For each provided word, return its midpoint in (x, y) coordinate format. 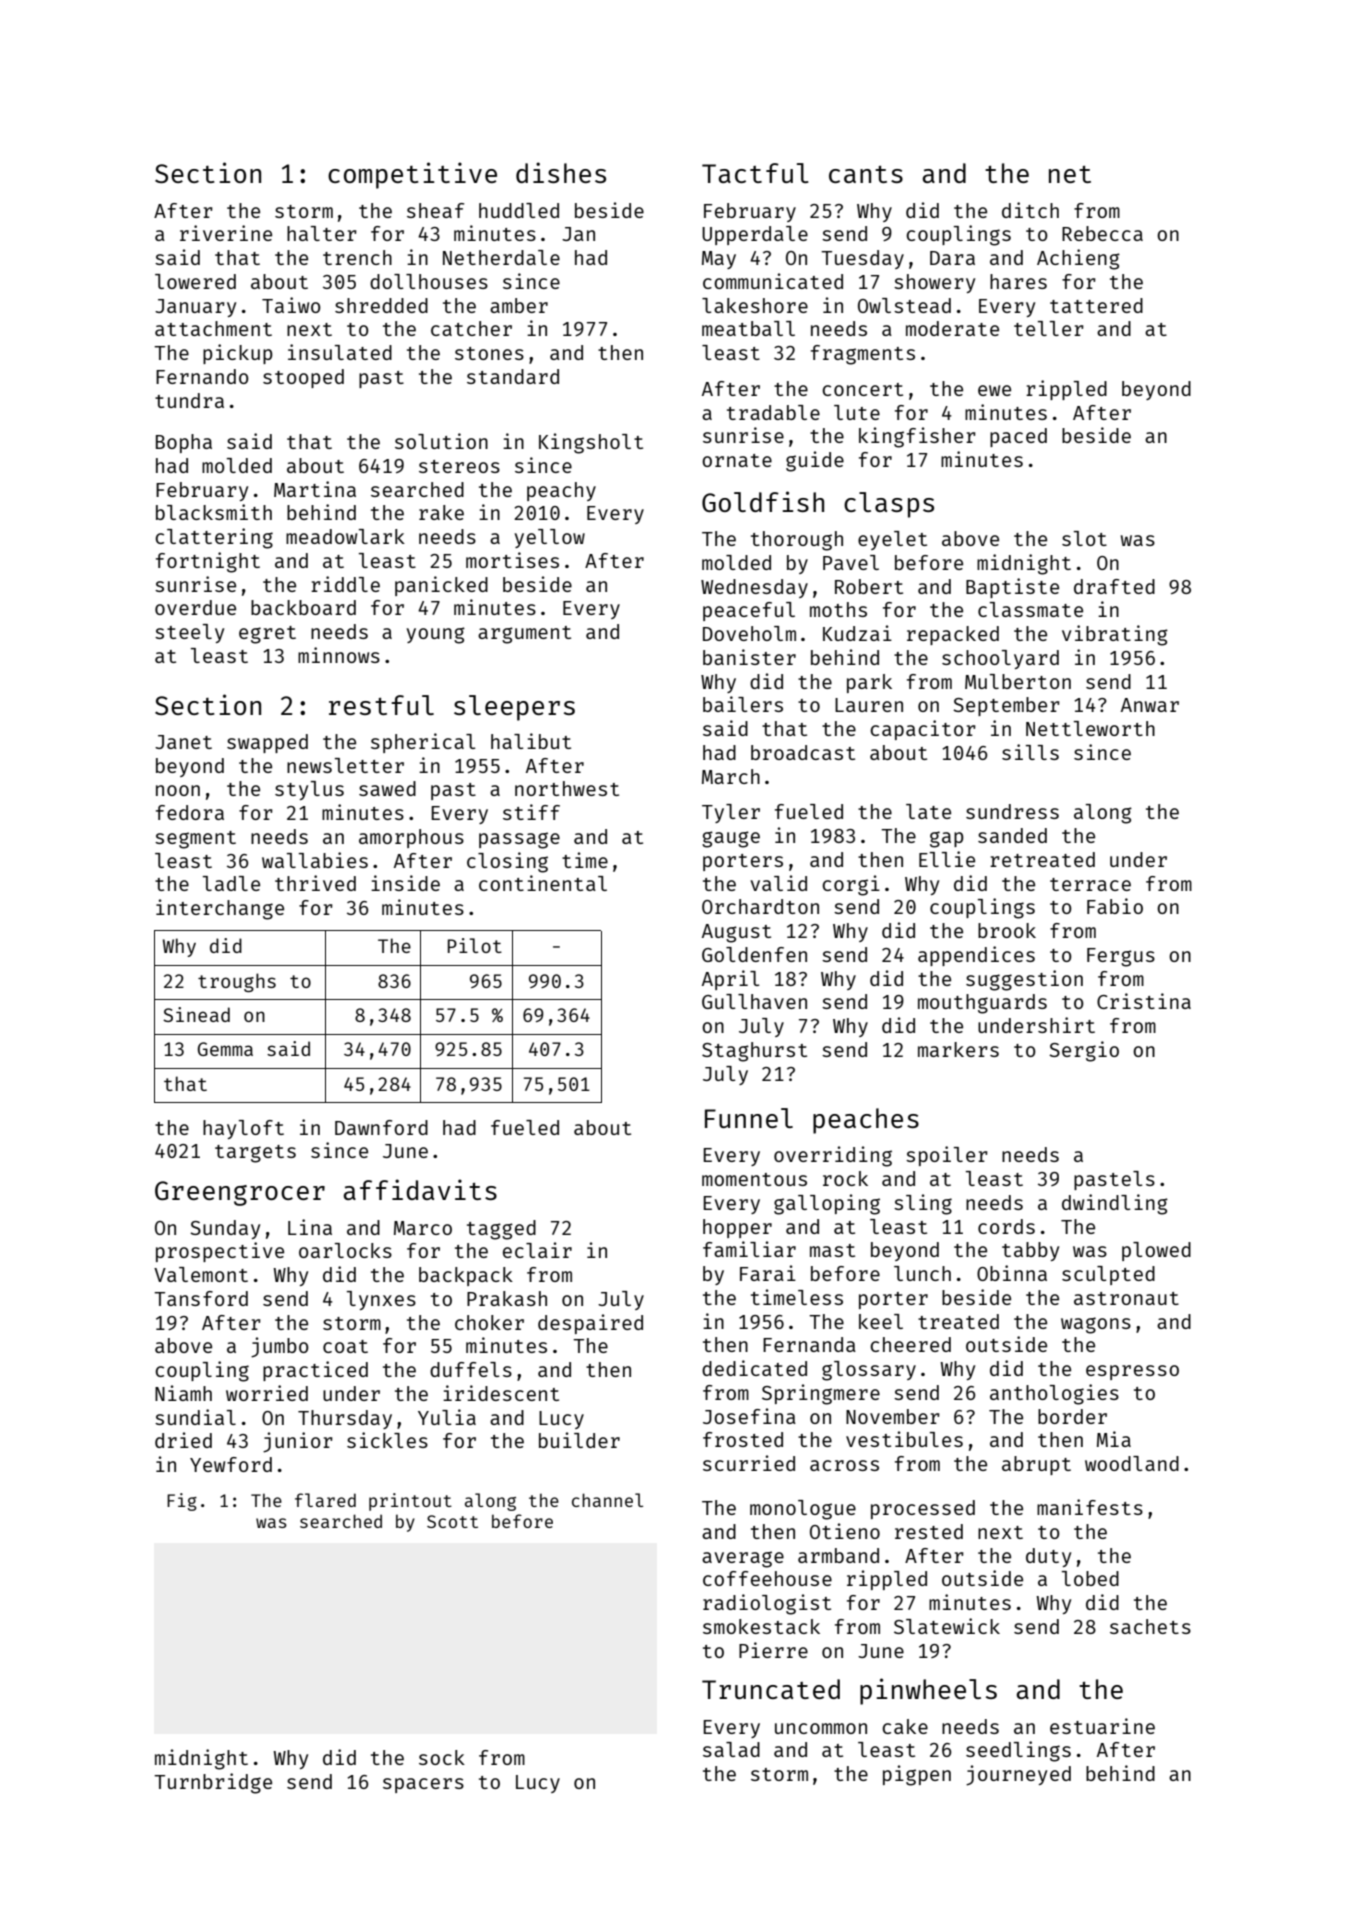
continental (543, 883)
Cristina (1144, 1001)
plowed (1156, 1251)
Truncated (771, 1689)
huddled (519, 210)
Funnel (749, 1118)
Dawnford (381, 1127)
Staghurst (754, 1052)
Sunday (225, 1229)
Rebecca (1102, 233)
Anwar (1150, 705)
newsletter (345, 765)
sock (442, 1757)
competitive (412, 175)
